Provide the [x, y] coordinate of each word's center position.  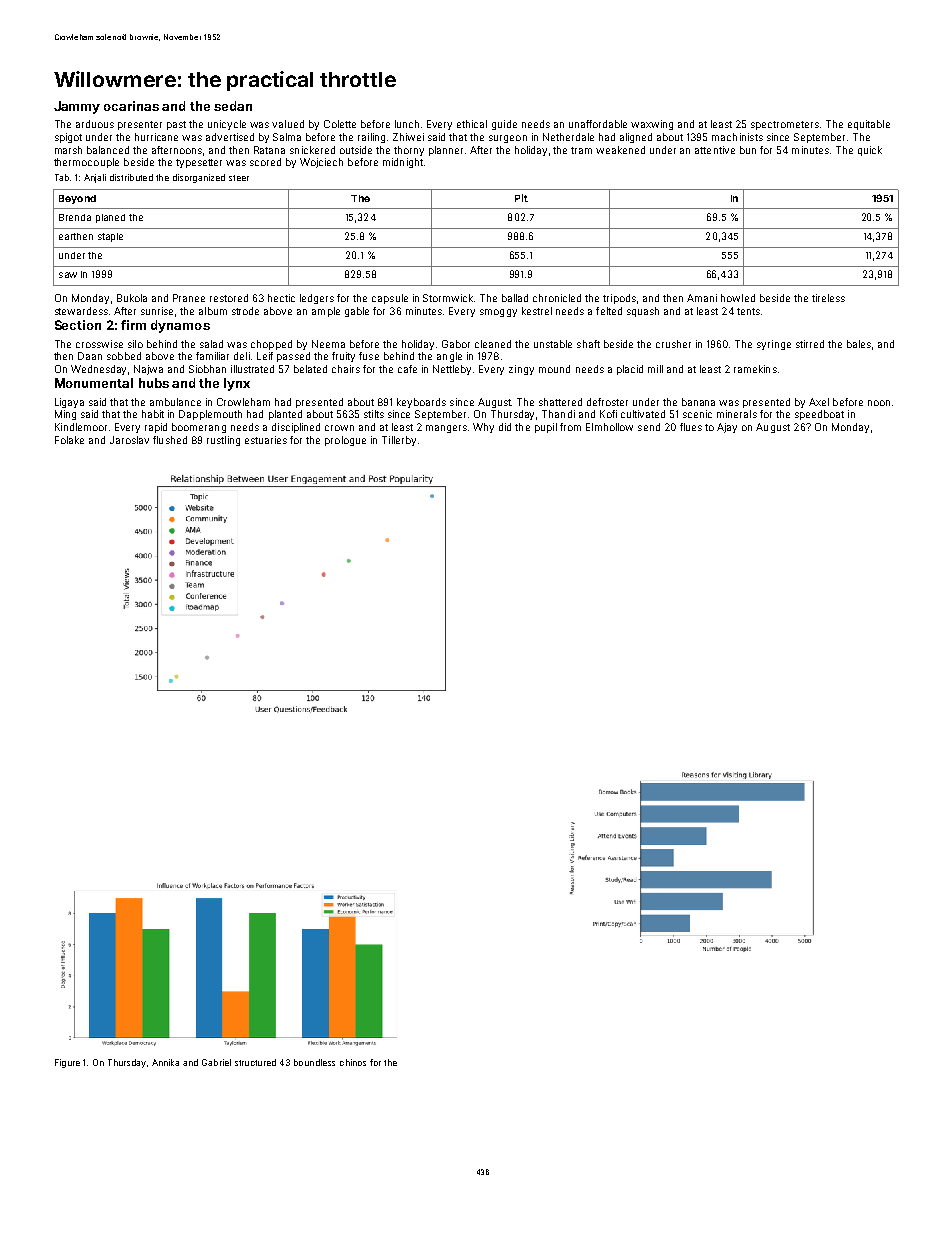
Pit [521, 198]
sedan [233, 106]
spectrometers [785, 125]
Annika [165, 1062]
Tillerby [399, 441]
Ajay [727, 428]
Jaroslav [129, 440]
